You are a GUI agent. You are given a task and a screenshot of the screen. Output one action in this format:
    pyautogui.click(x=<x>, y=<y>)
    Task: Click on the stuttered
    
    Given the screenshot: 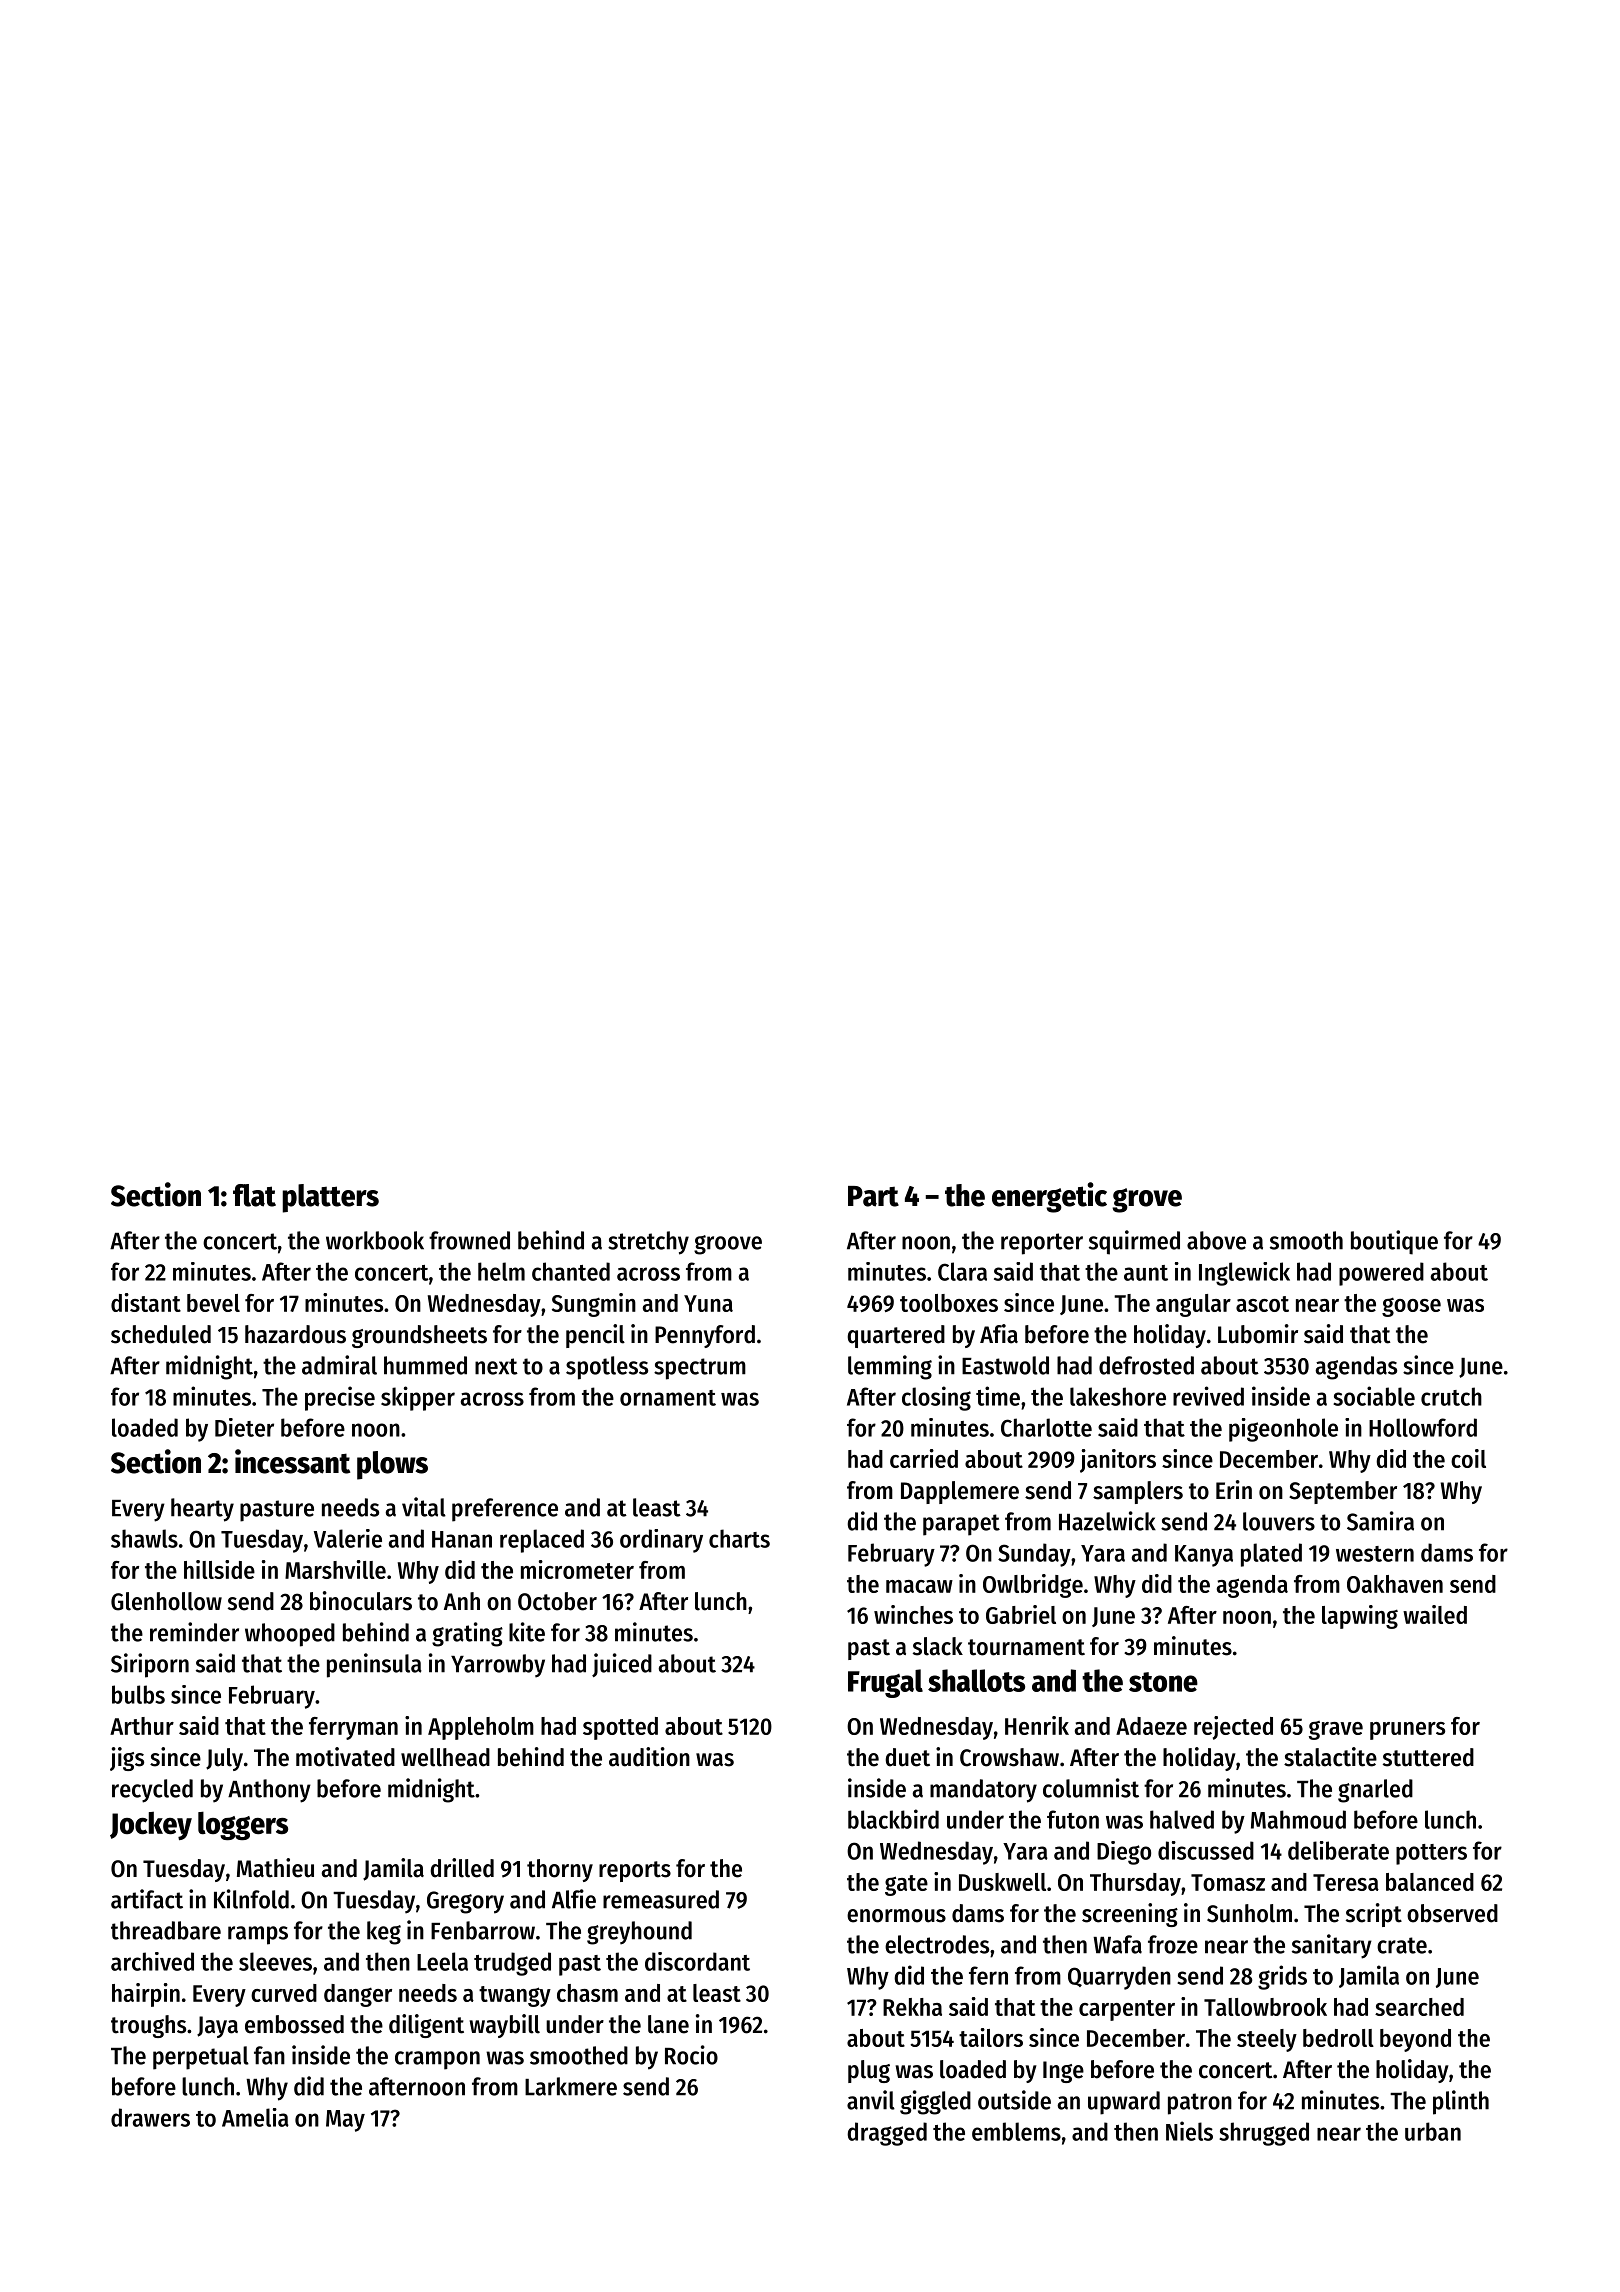 What is the action you would take?
    pyautogui.click(x=1428, y=1757)
